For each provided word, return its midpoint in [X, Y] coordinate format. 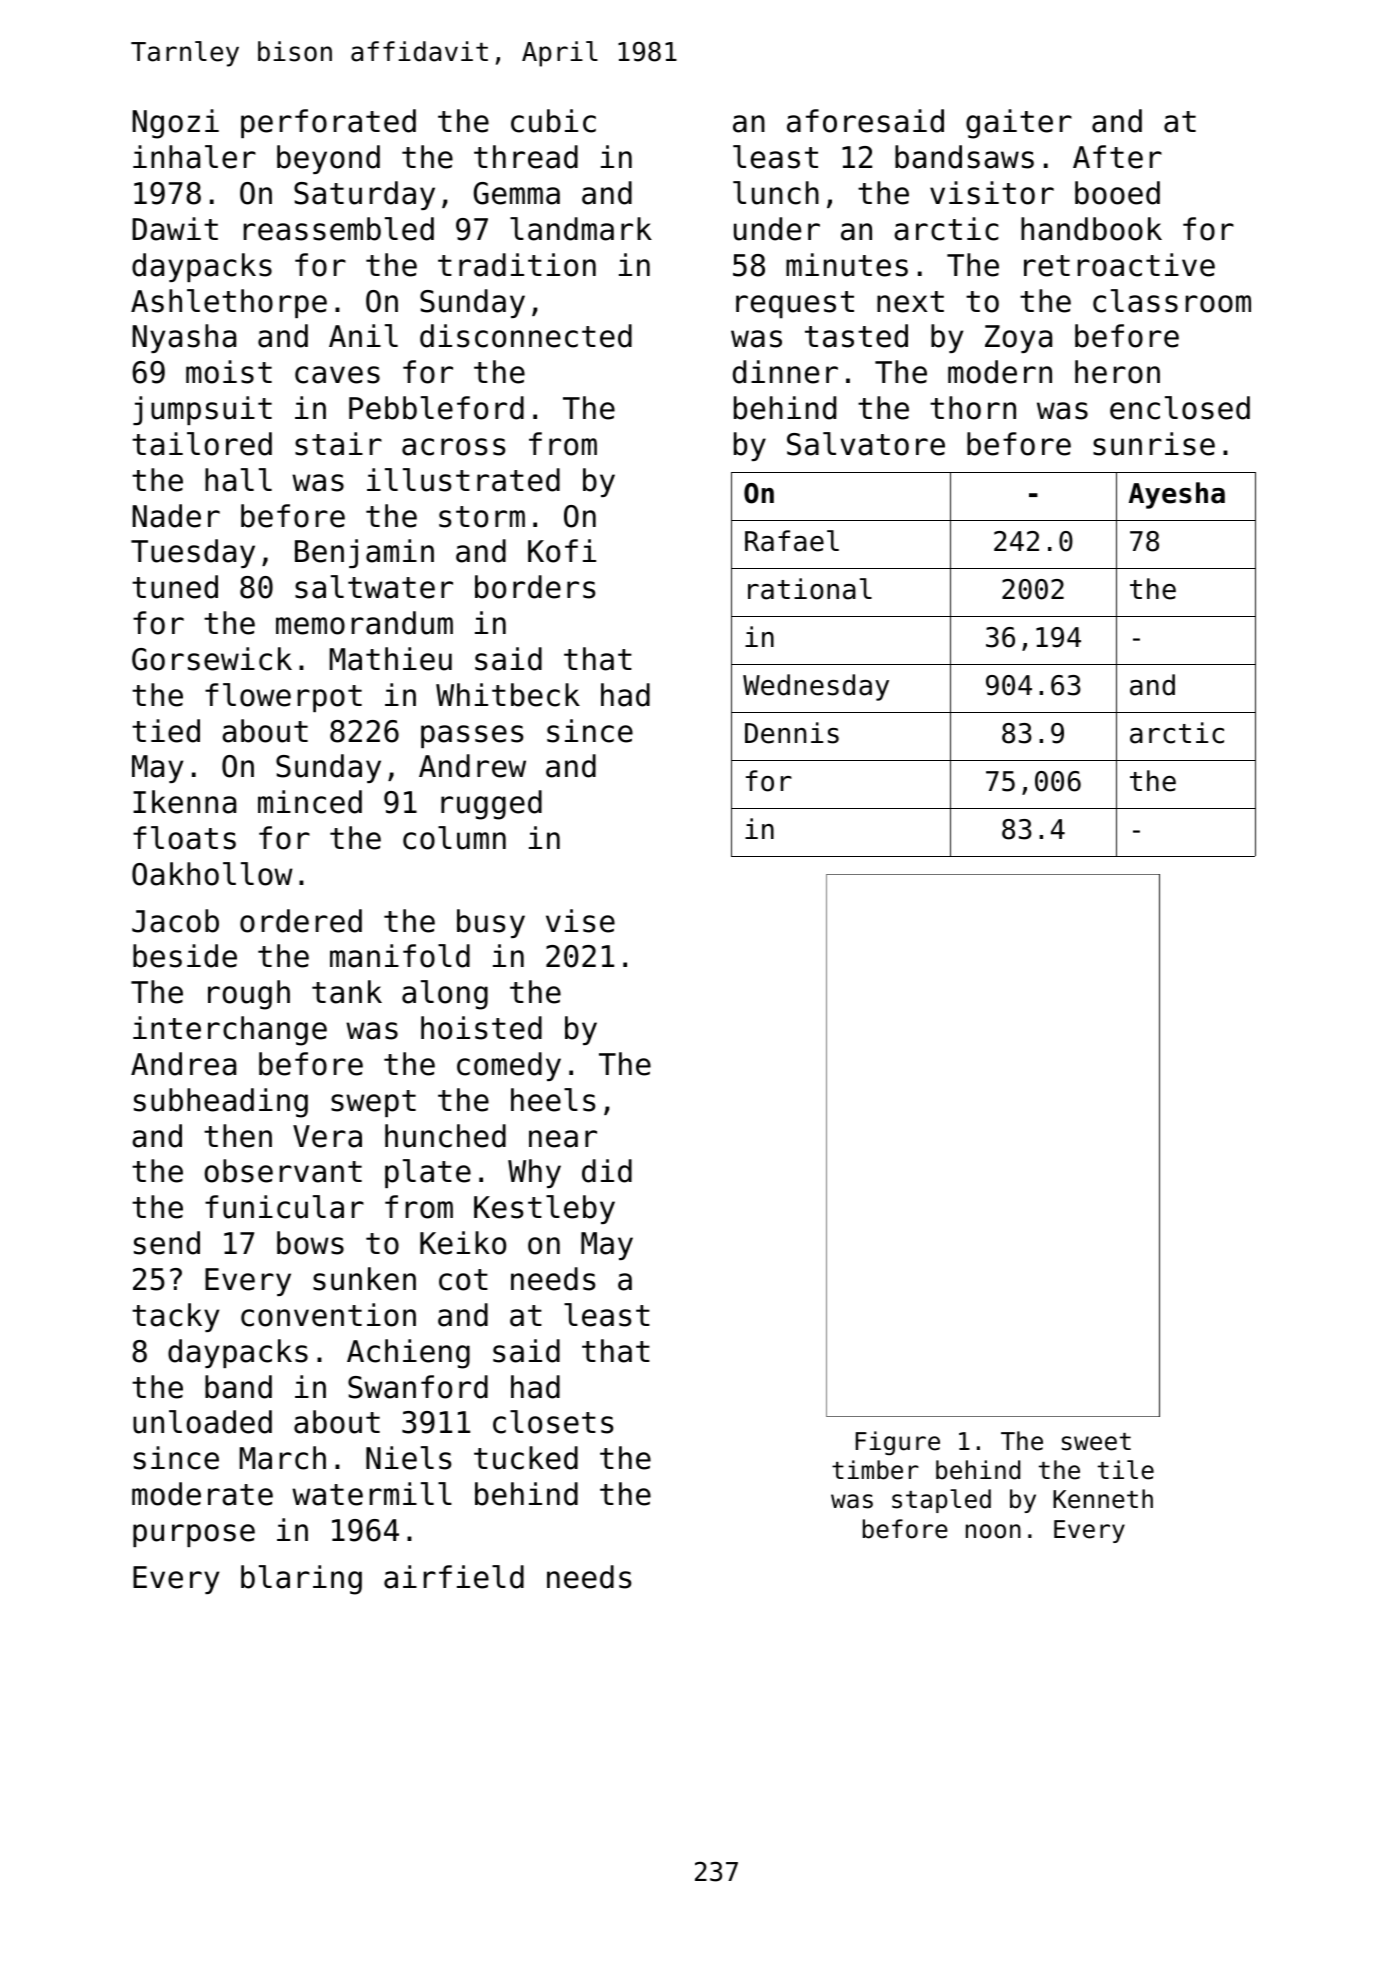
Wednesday [816, 687]
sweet [1096, 1442]
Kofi [562, 551]
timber [875, 1470]
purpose [194, 1535]
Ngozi [176, 124]
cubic [553, 121]
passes [472, 736]
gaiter [1019, 124]
